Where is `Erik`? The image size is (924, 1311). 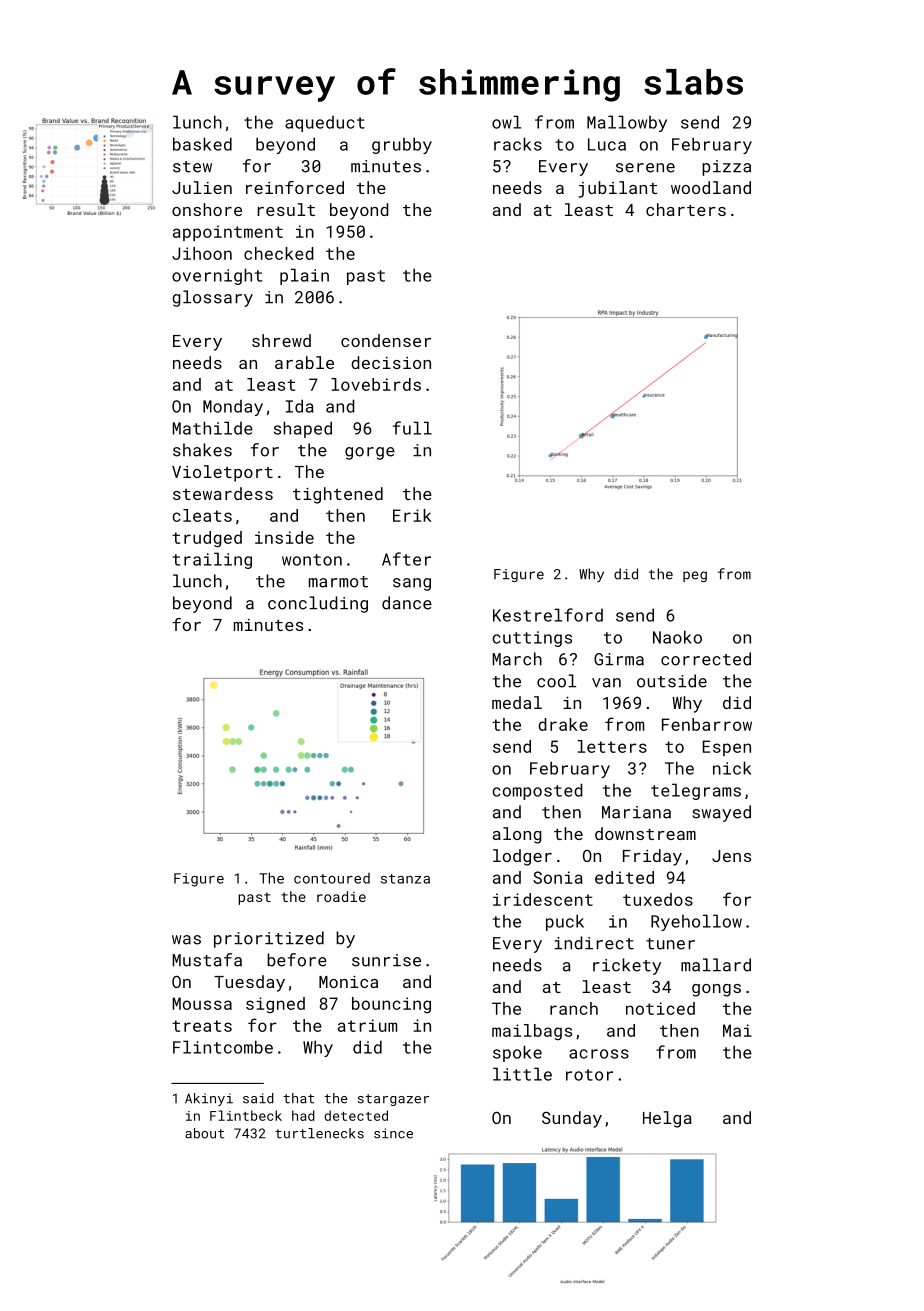 Erik is located at coordinates (412, 515).
